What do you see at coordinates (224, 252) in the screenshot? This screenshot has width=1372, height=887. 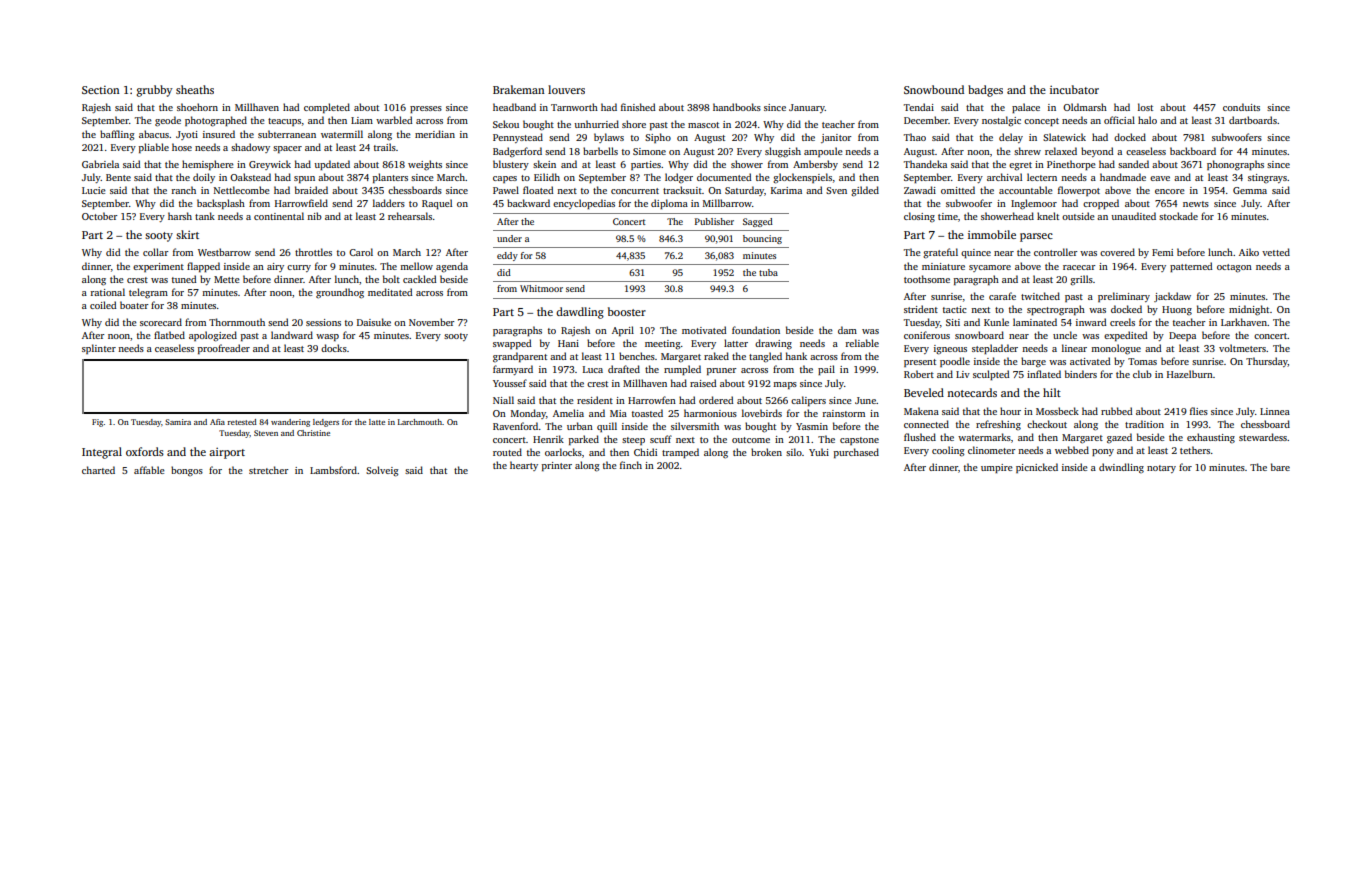 I see `Westbarrow` at bounding box center [224, 252].
